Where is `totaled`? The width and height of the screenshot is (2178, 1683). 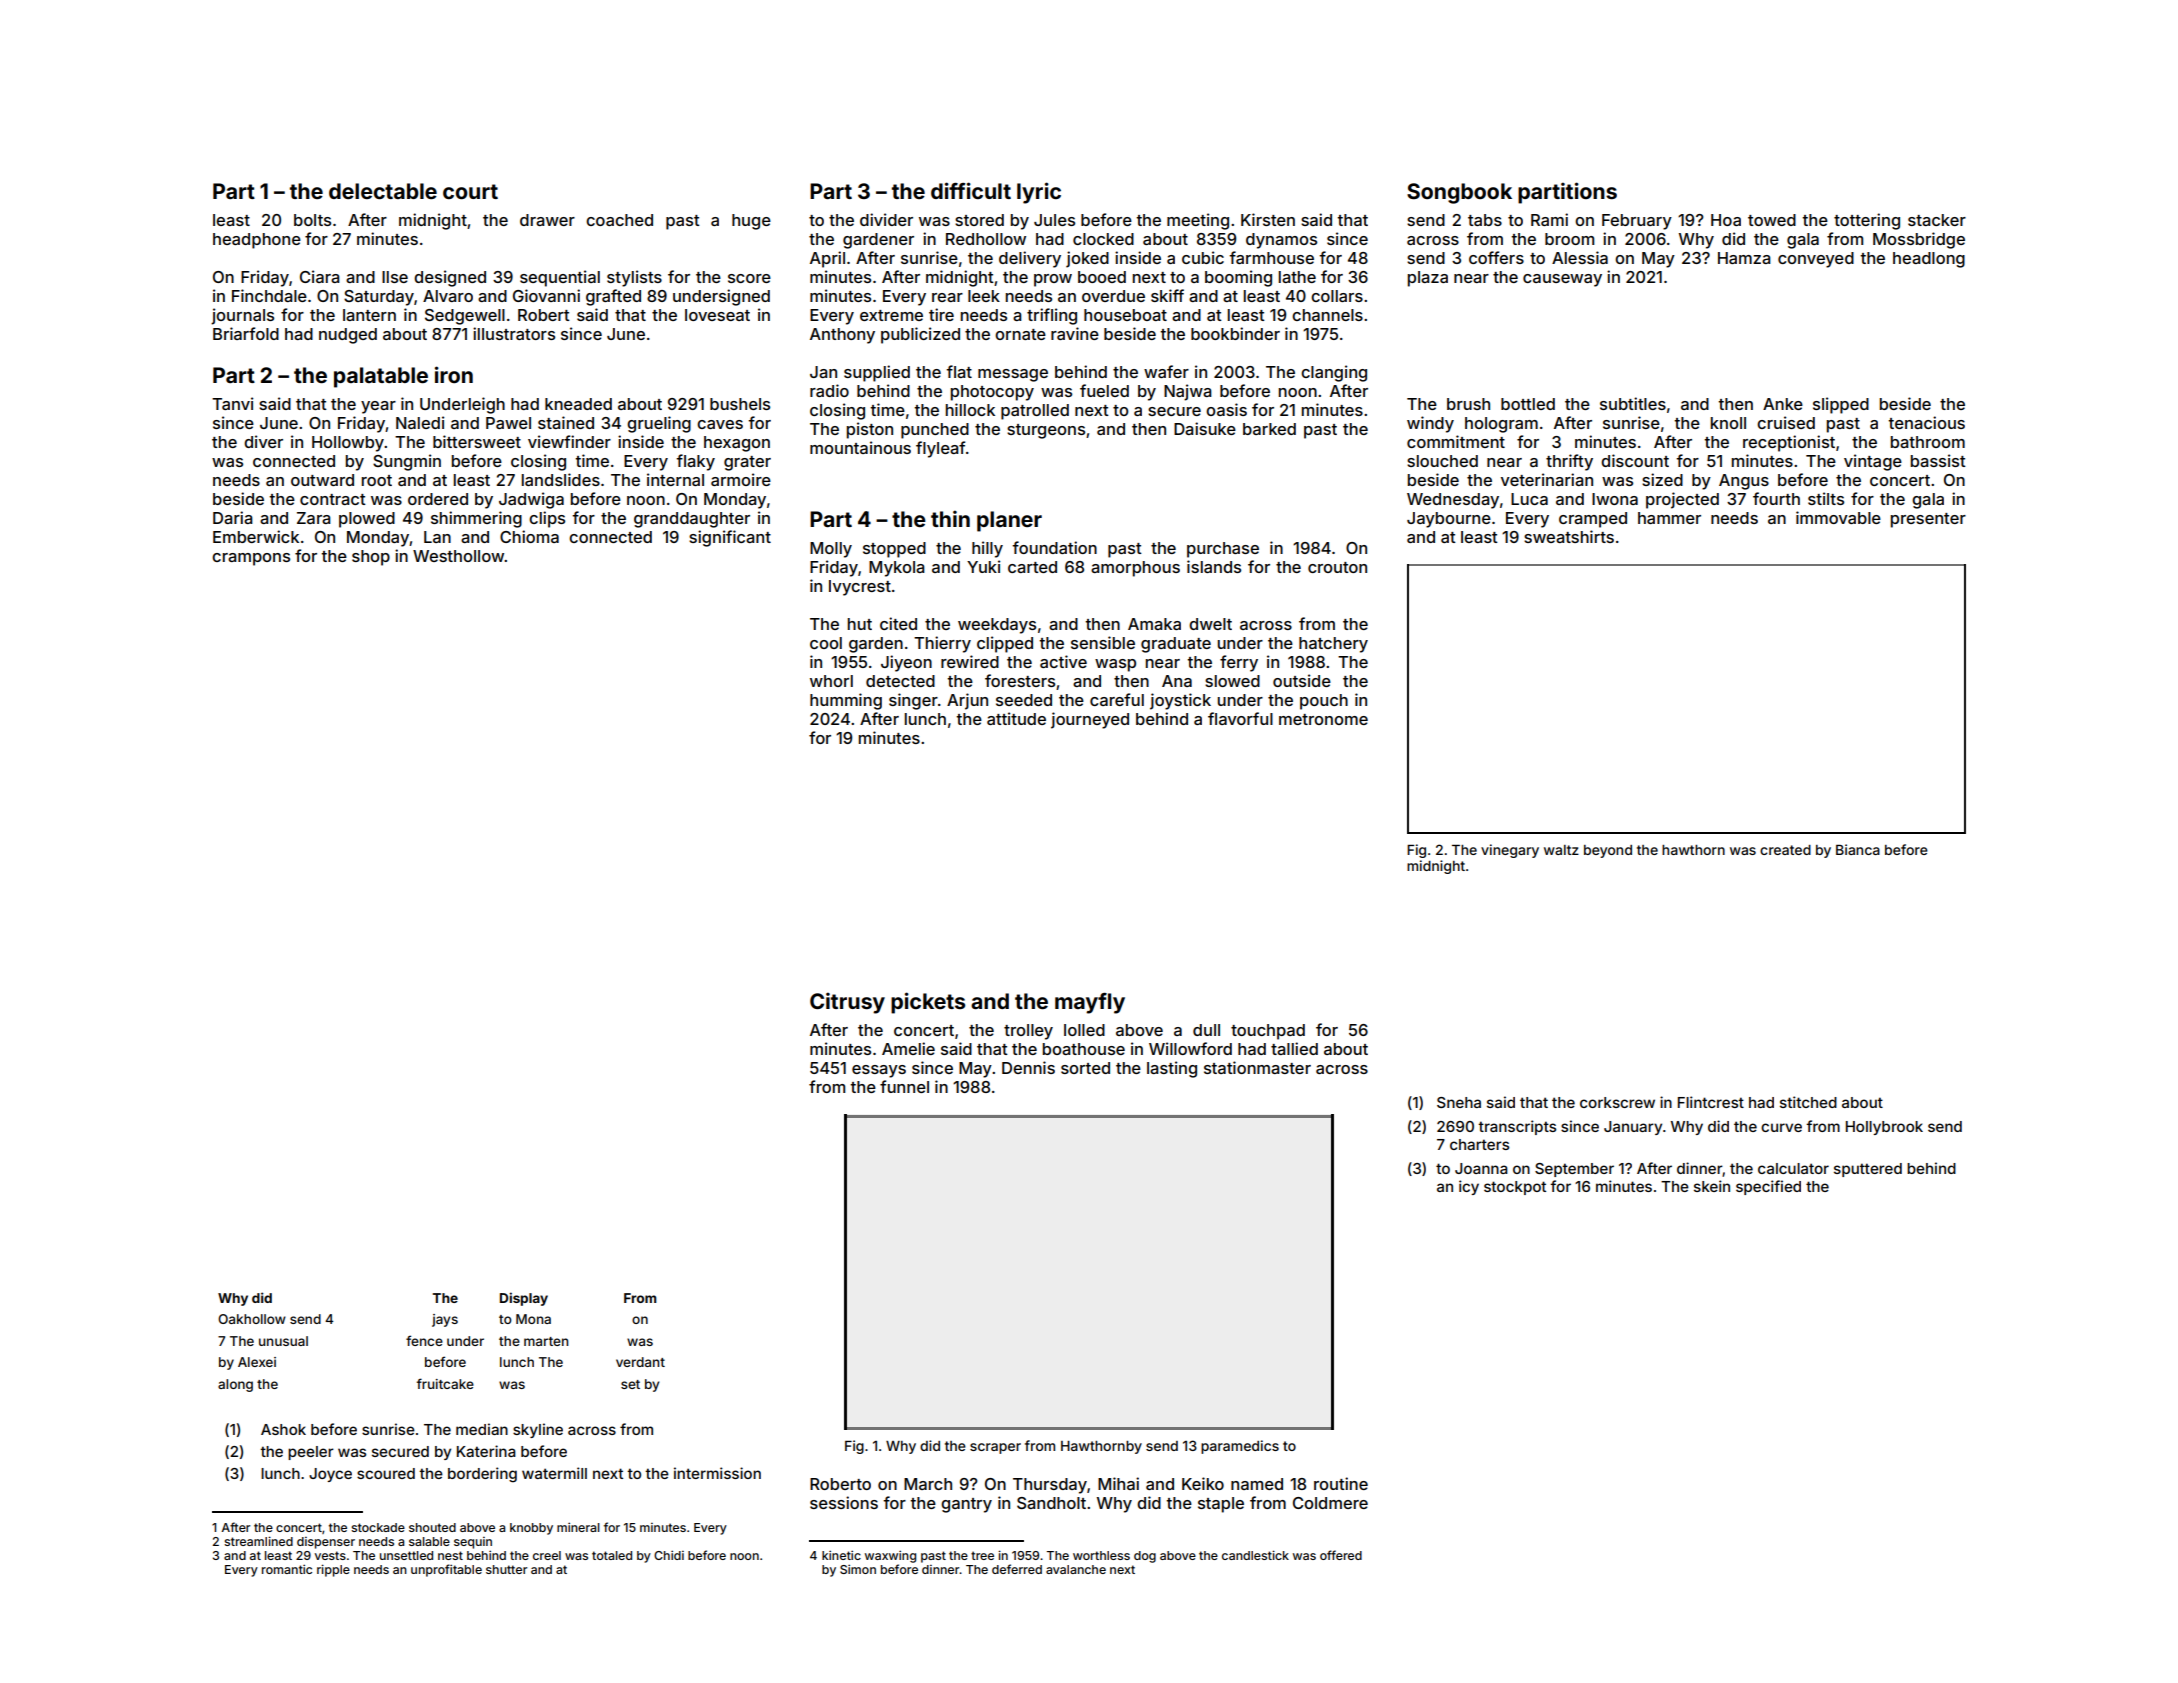
totaled is located at coordinates (612, 1555).
